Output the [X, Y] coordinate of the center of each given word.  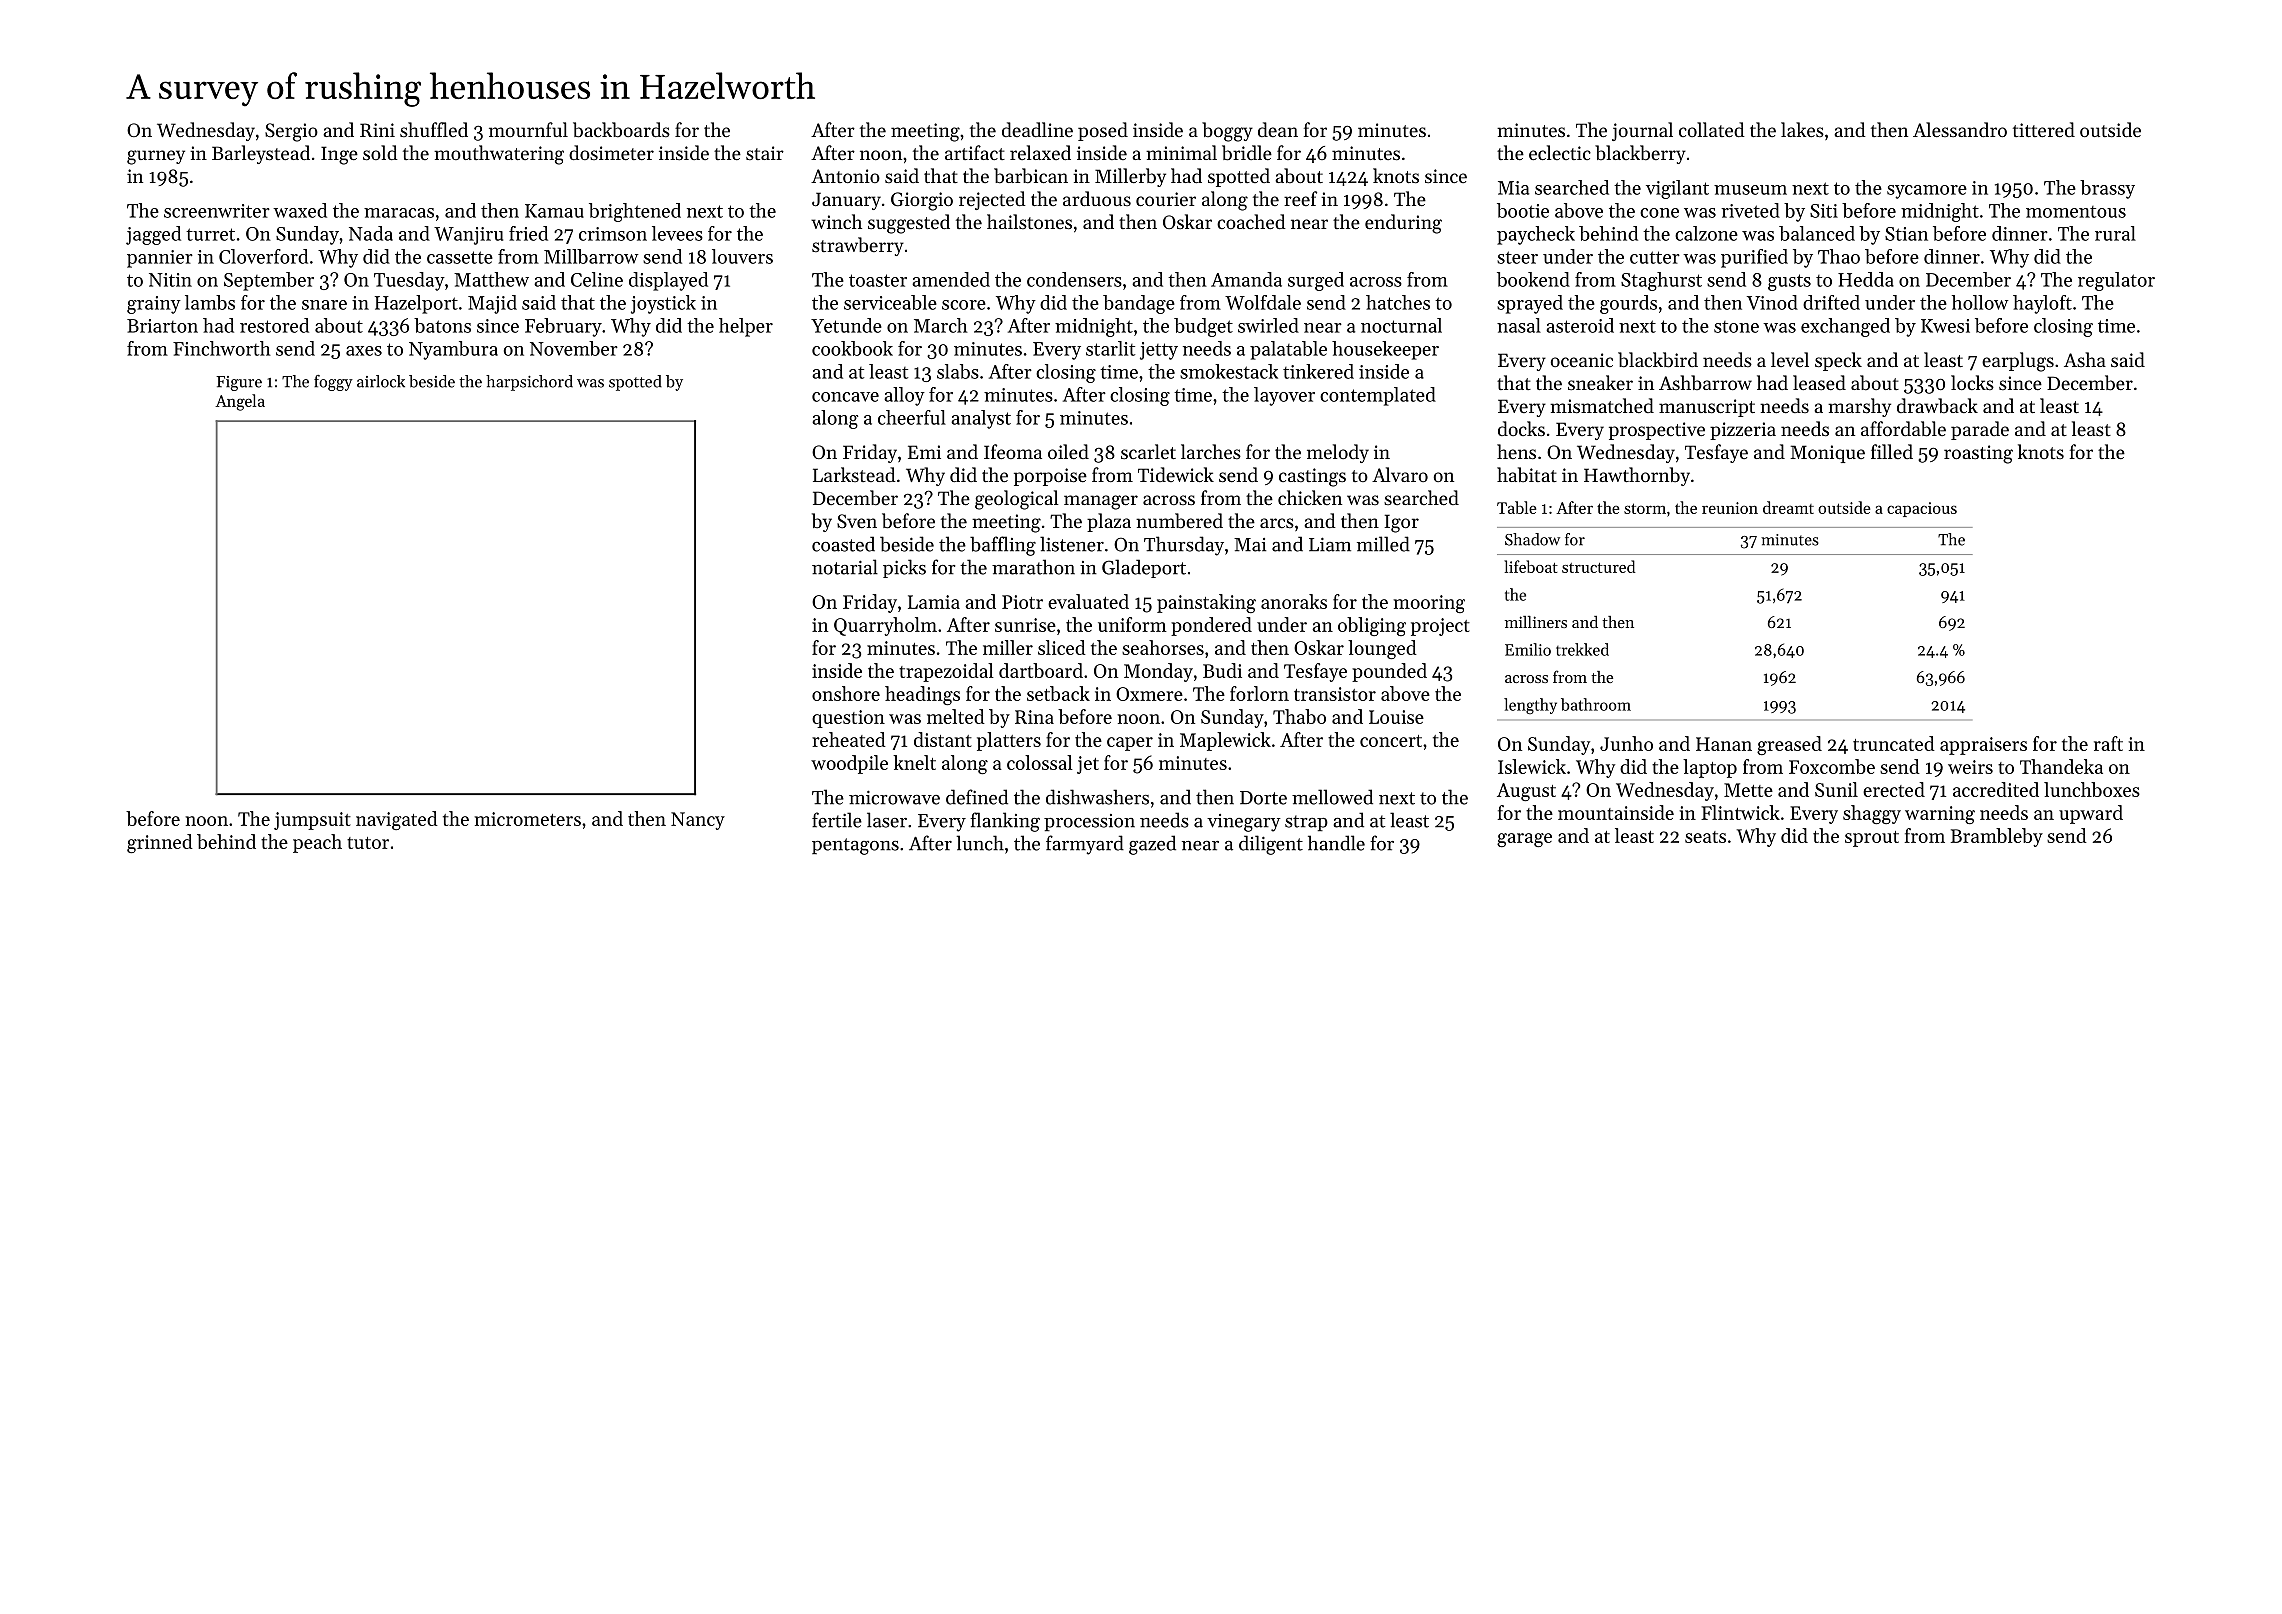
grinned [160, 843]
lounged [1382, 649]
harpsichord [529, 383]
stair [765, 153]
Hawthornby [1637, 476]
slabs [958, 371]
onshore [846, 693]
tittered [2044, 129]
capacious [1922, 509]
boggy [1227, 132]
